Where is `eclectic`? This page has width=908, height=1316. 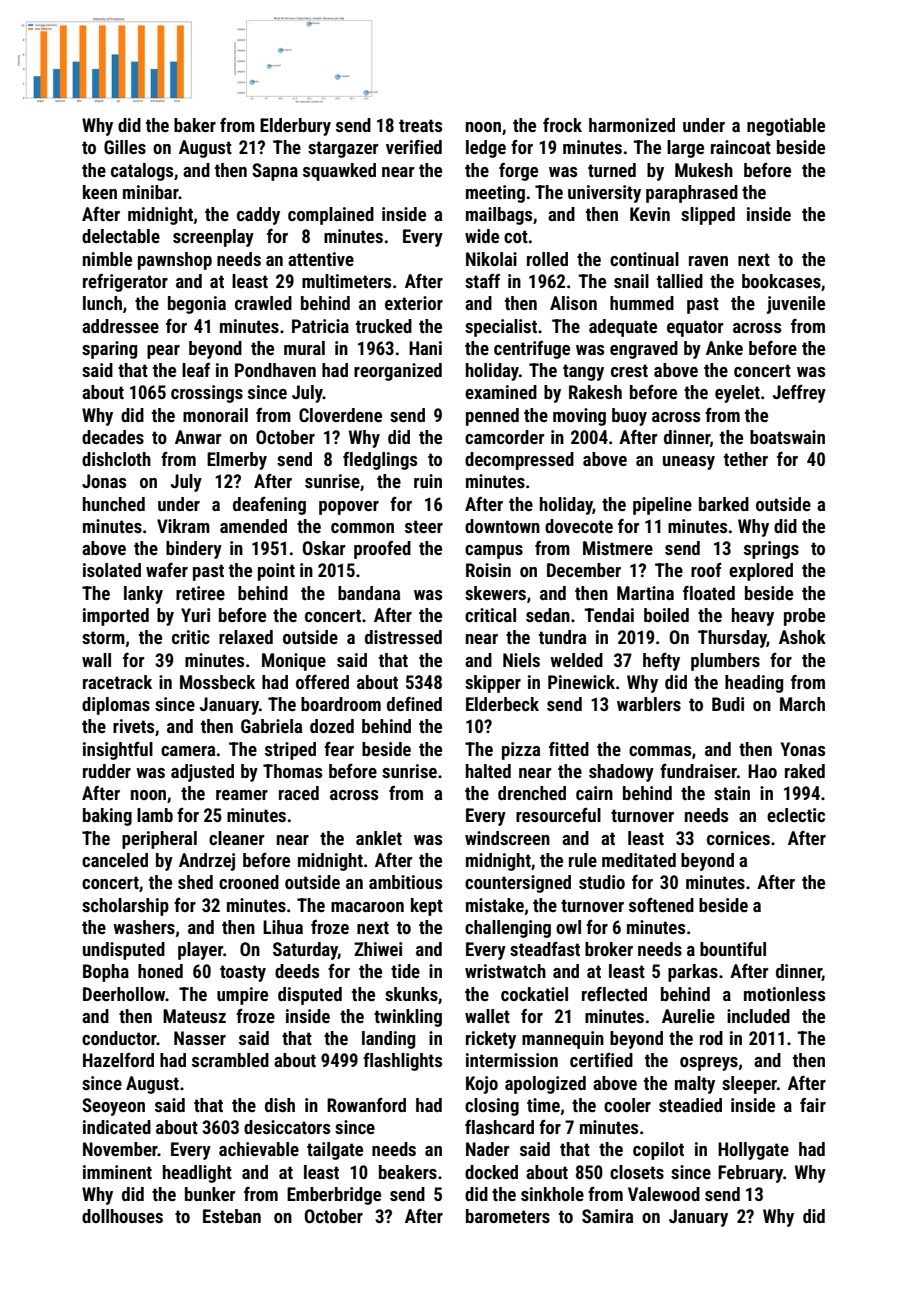
eclectic is located at coordinates (796, 815).
